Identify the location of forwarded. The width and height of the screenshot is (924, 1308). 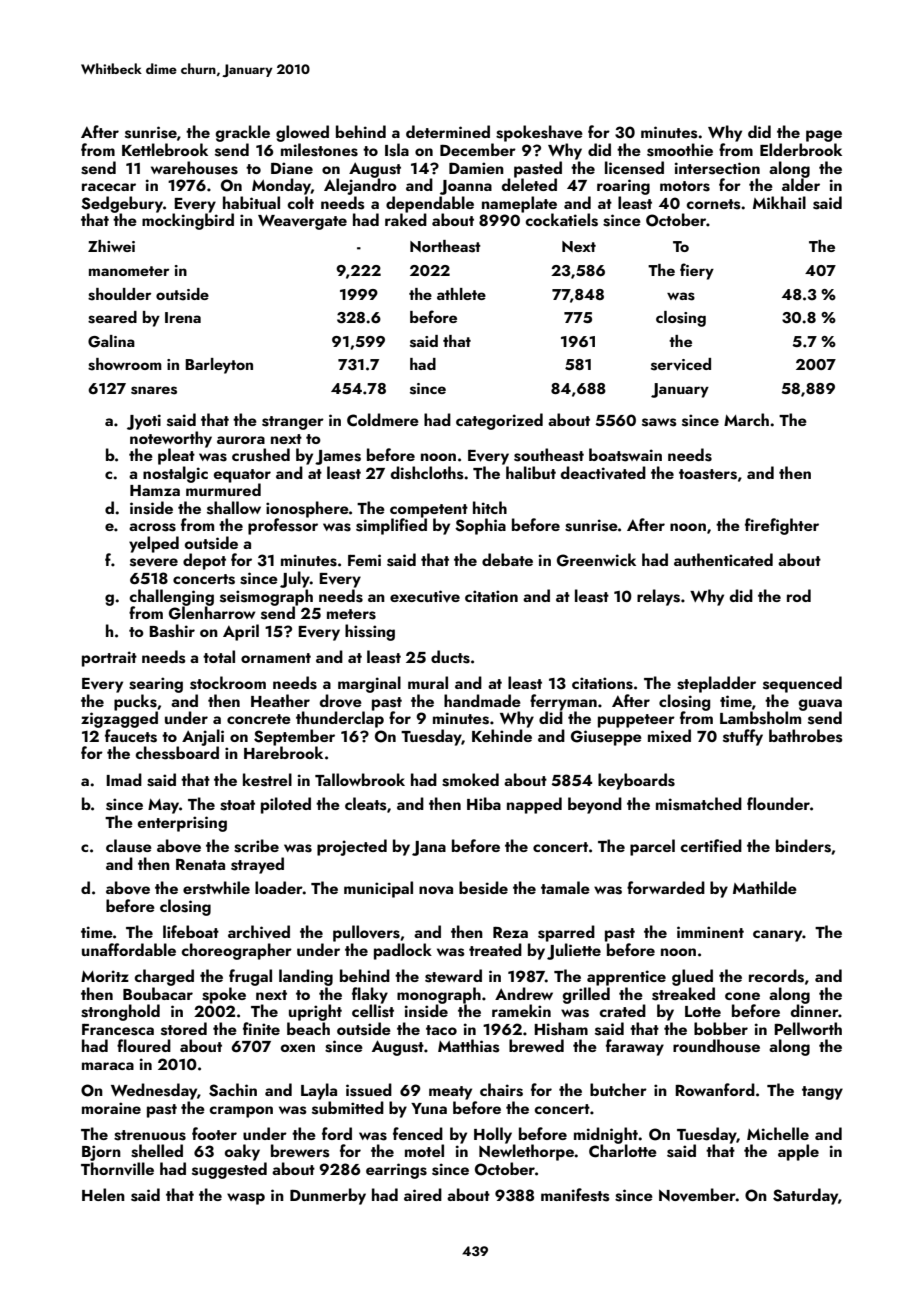
(666, 887).
